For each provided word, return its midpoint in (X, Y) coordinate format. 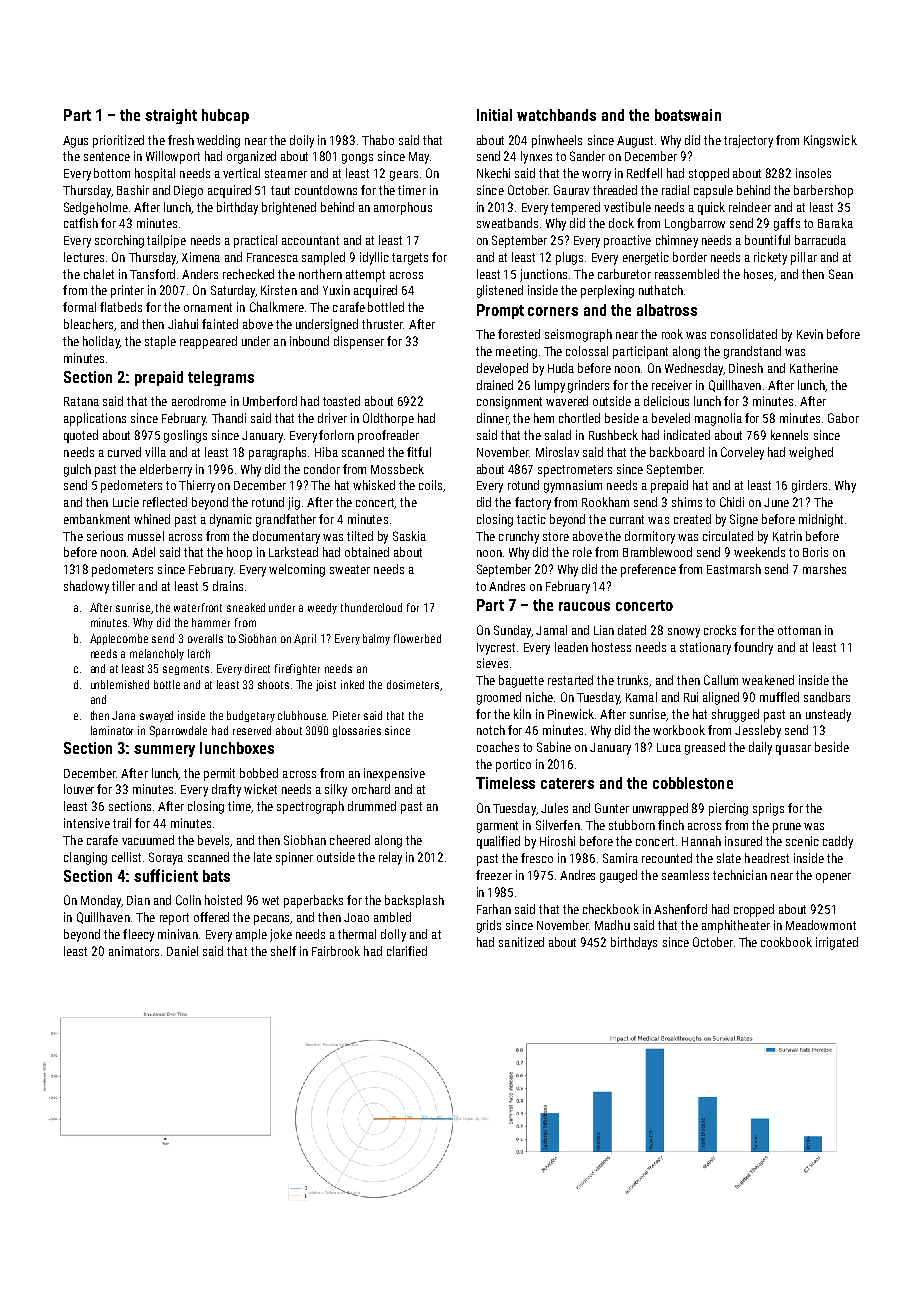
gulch (77, 470)
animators (134, 951)
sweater (350, 569)
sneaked (246, 607)
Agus (75, 142)
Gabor (843, 418)
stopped (709, 174)
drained (495, 385)
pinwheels (557, 141)
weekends (759, 552)
